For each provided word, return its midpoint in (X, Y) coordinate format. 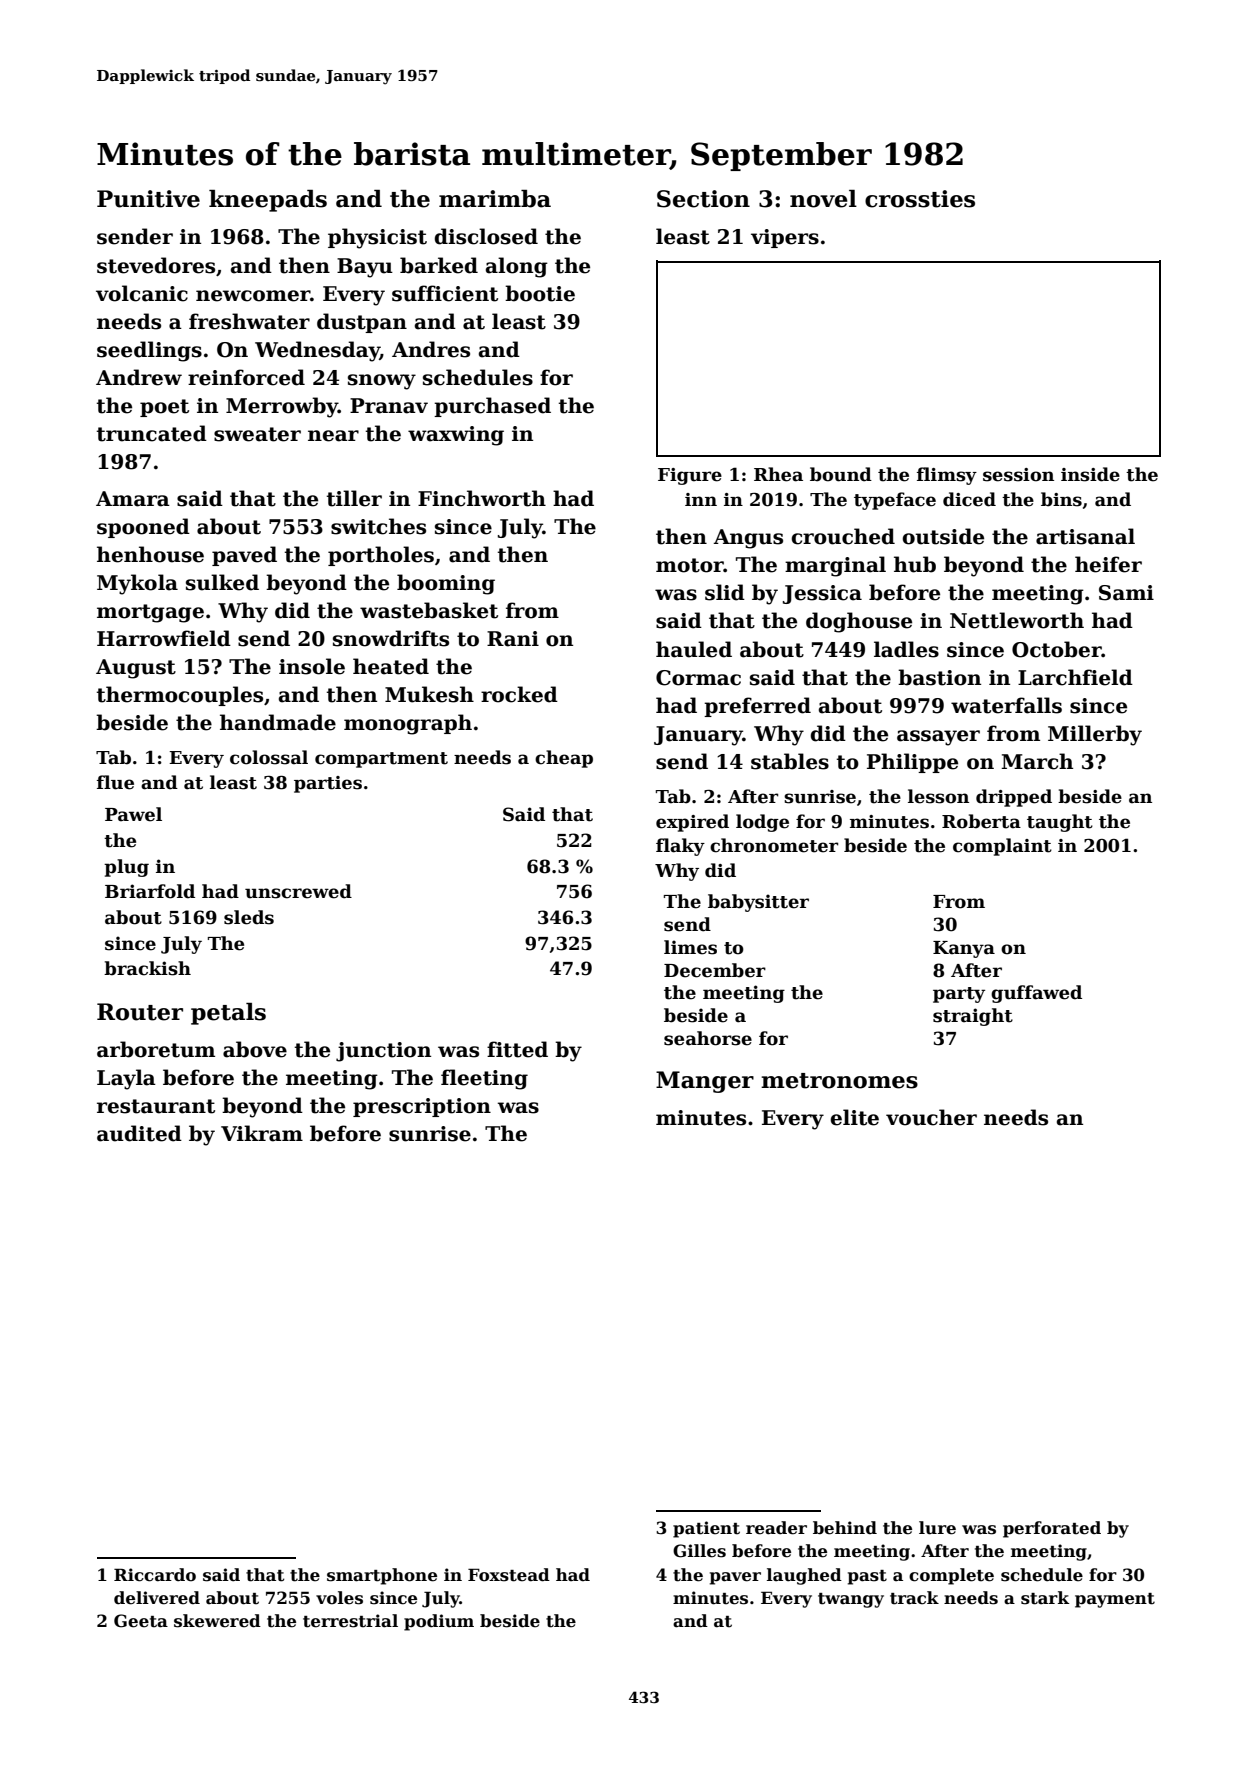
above (255, 1049)
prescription (422, 1107)
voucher (931, 1117)
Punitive (148, 199)
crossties (920, 199)
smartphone (382, 1576)
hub (915, 564)
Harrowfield (164, 638)
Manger (705, 1082)
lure (937, 1528)
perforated (1052, 1529)
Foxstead (509, 1575)
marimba (495, 199)
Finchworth (482, 498)
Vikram (262, 1133)
